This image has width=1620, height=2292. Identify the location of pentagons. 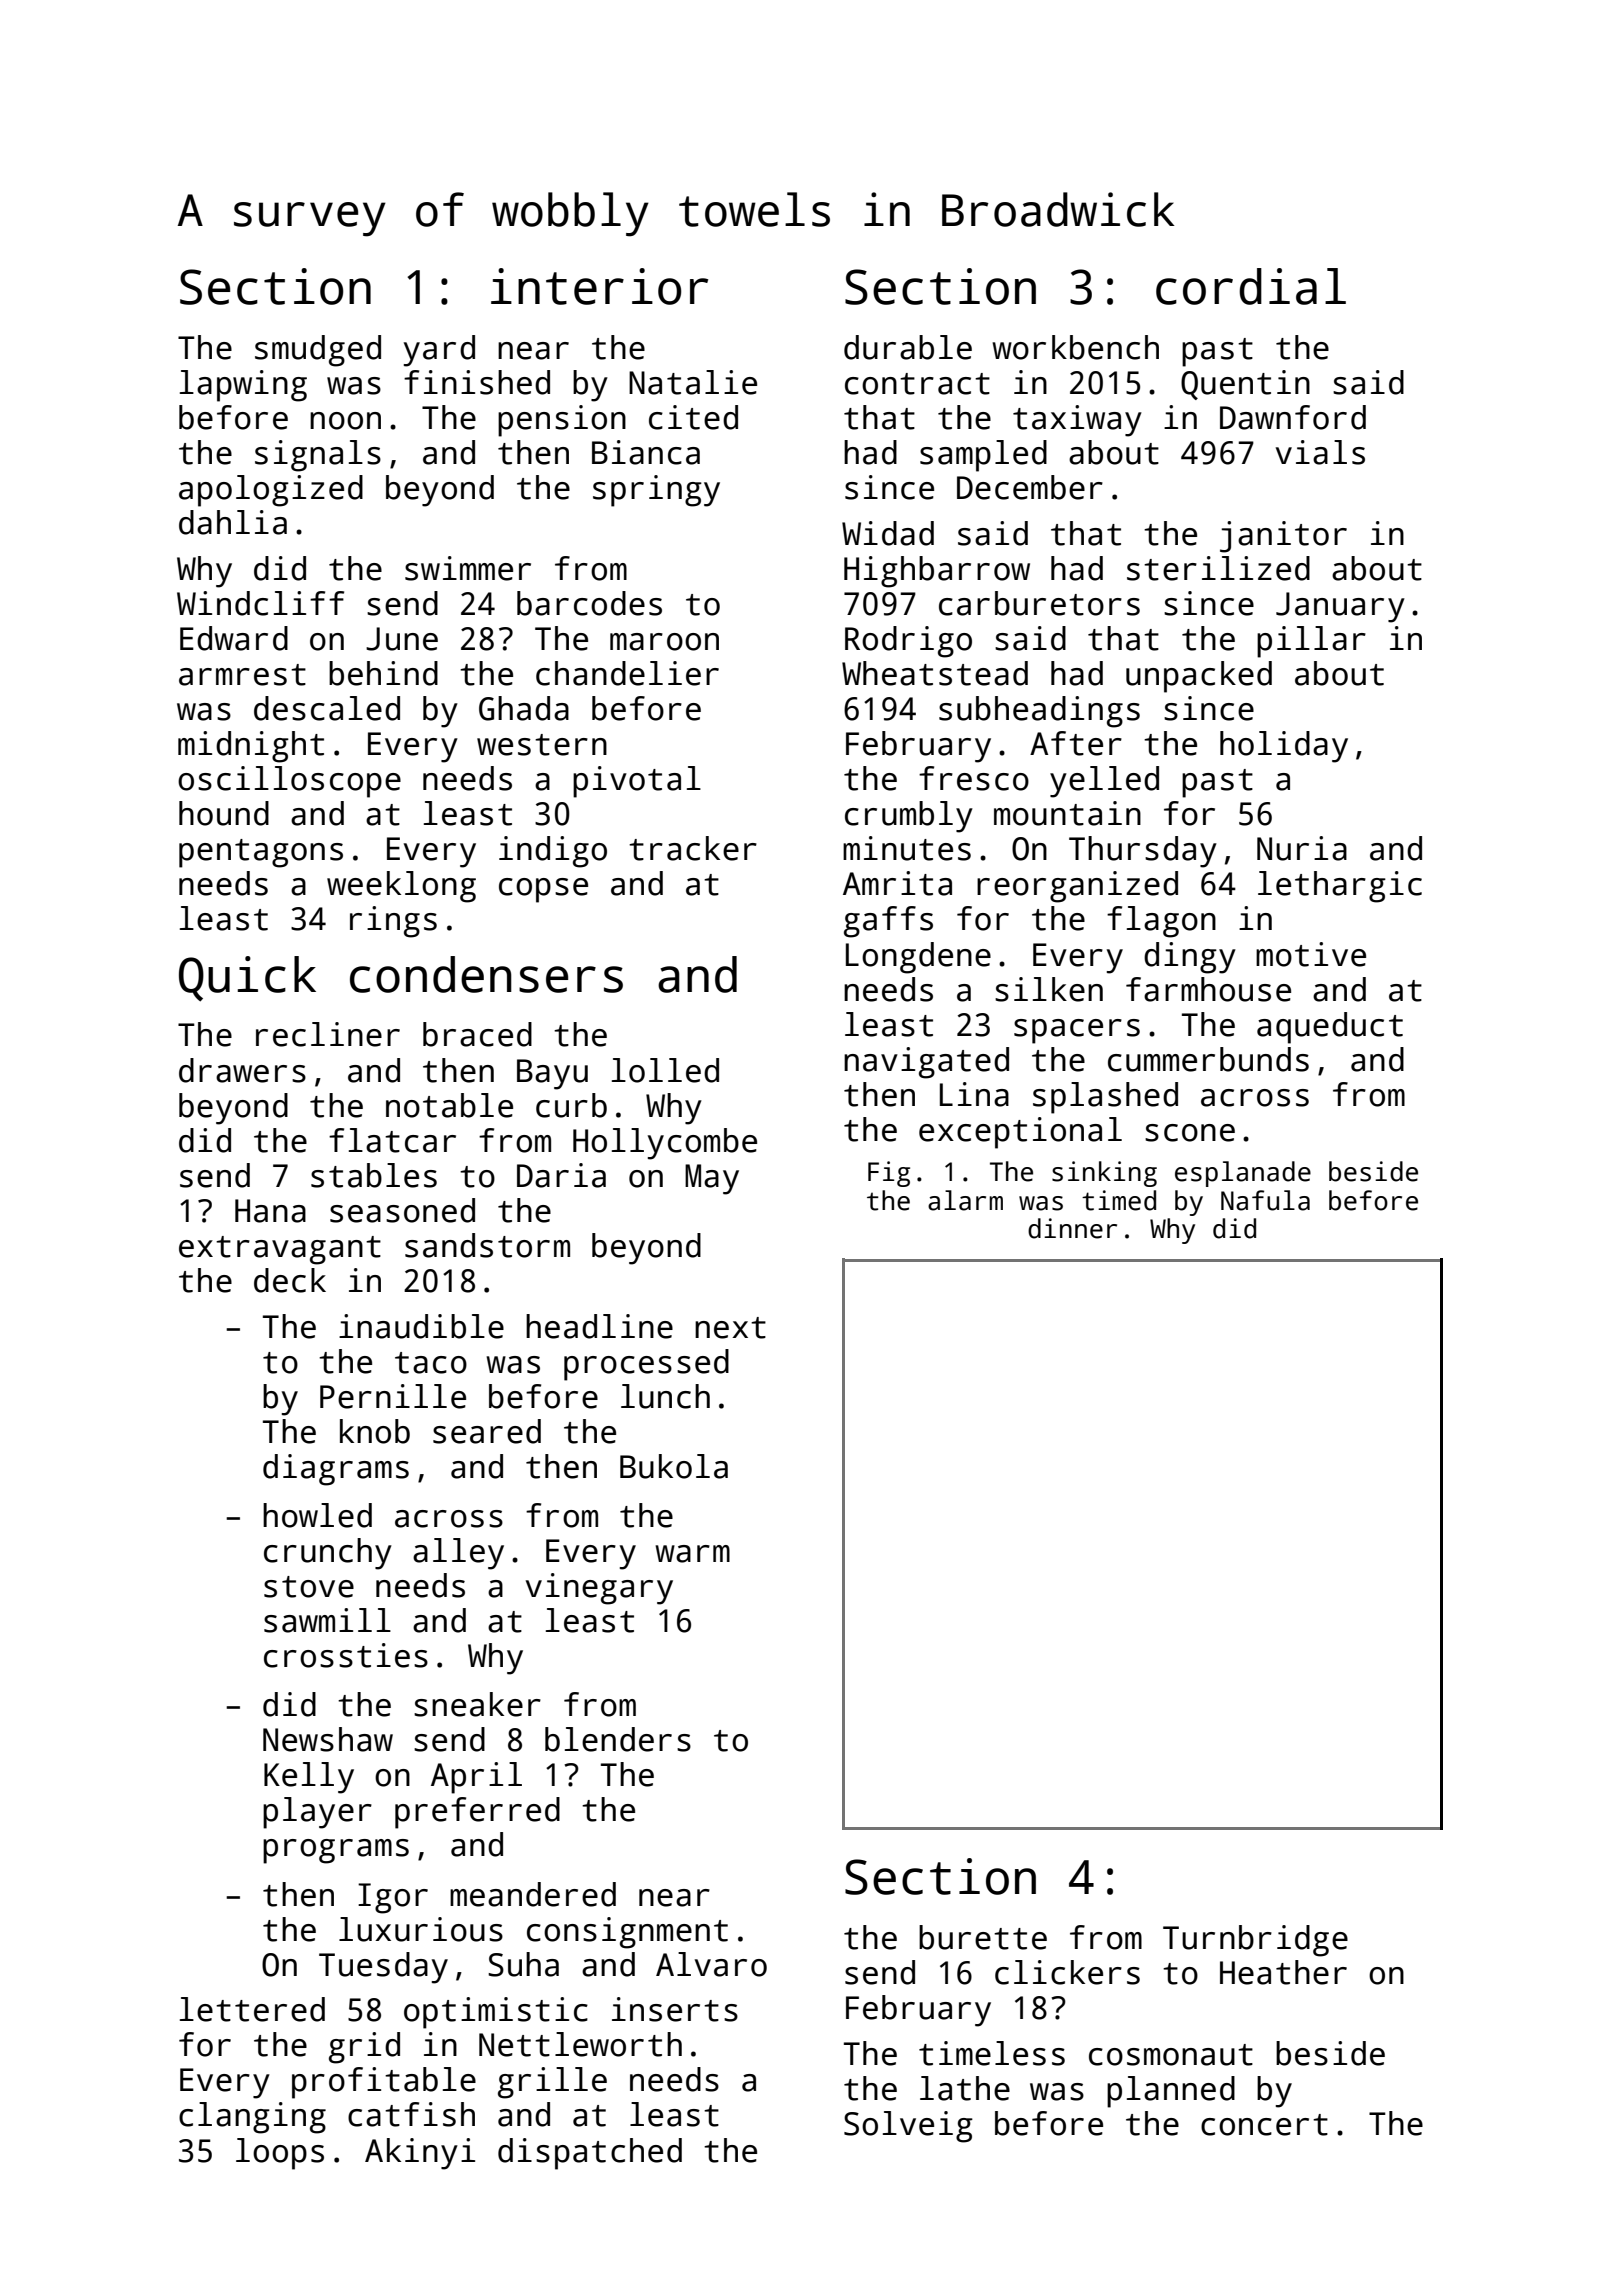
(261, 853).
